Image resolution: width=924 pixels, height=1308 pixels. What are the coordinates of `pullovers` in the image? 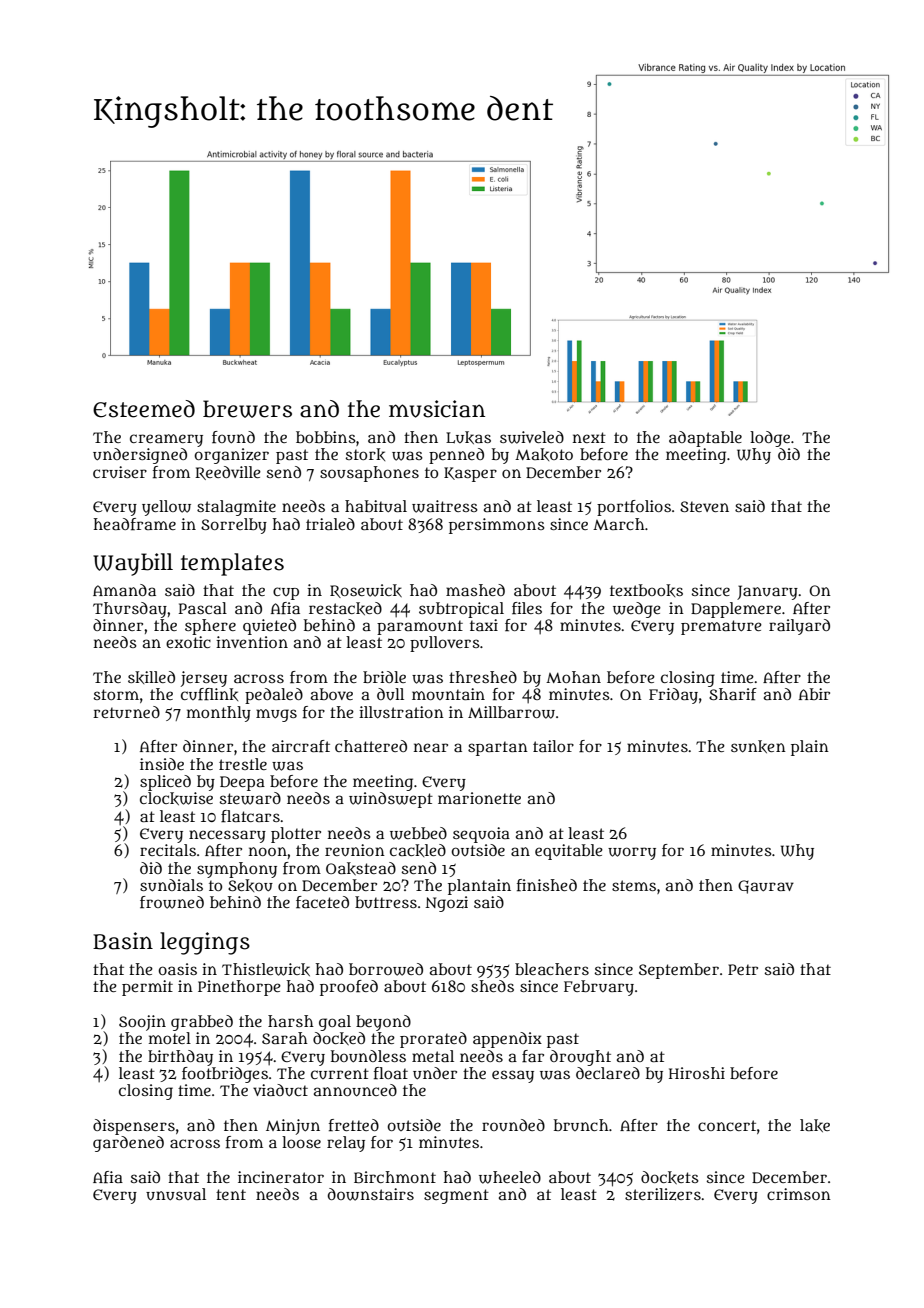 It's located at (445, 644).
